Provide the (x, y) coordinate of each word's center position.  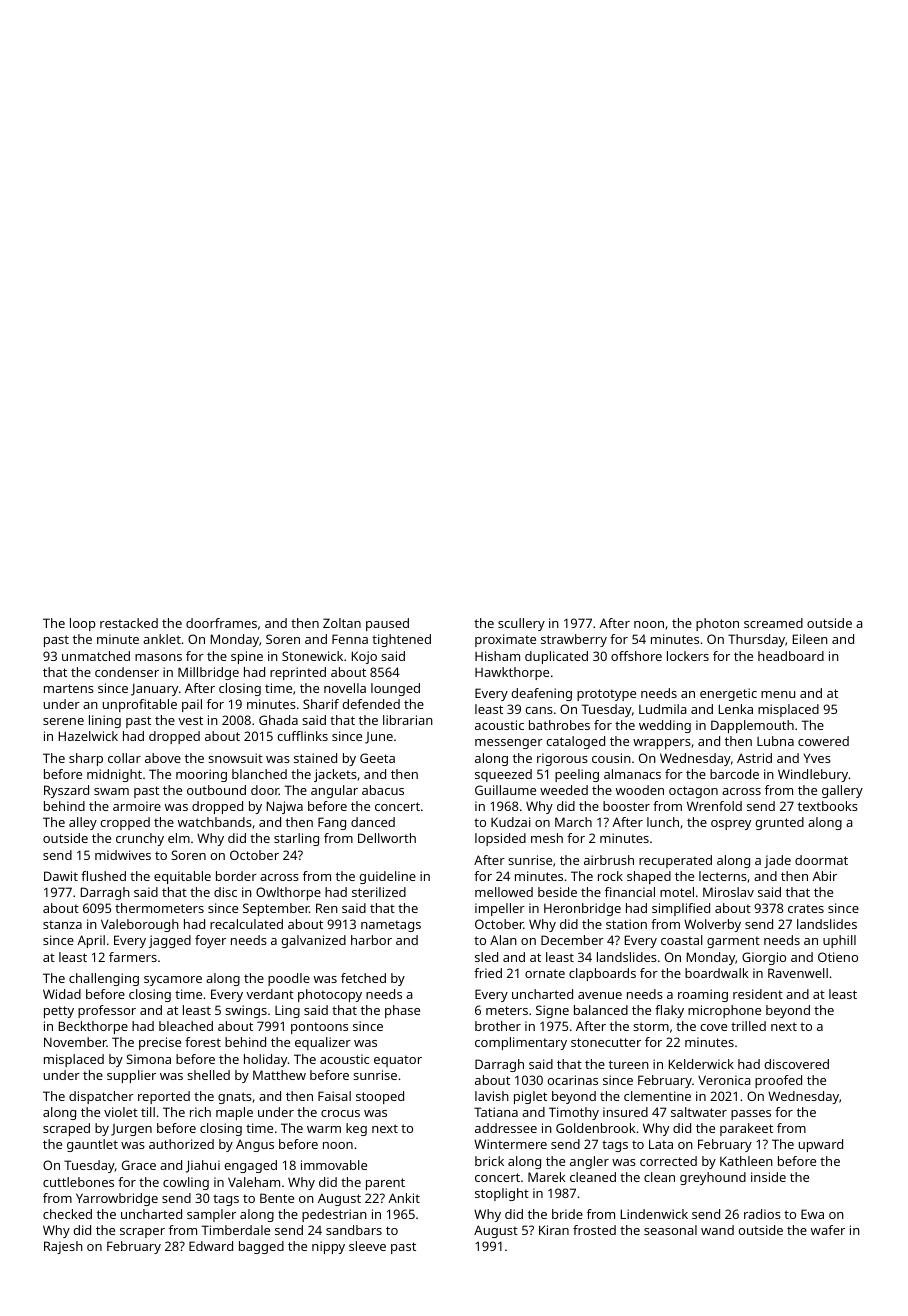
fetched (363, 978)
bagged (261, 1247)
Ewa (812, 1214)
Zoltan (342, 623)
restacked (129, 623)
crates (806, 908)
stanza (62, 924)
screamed (773, 623)
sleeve (367, 1246)
